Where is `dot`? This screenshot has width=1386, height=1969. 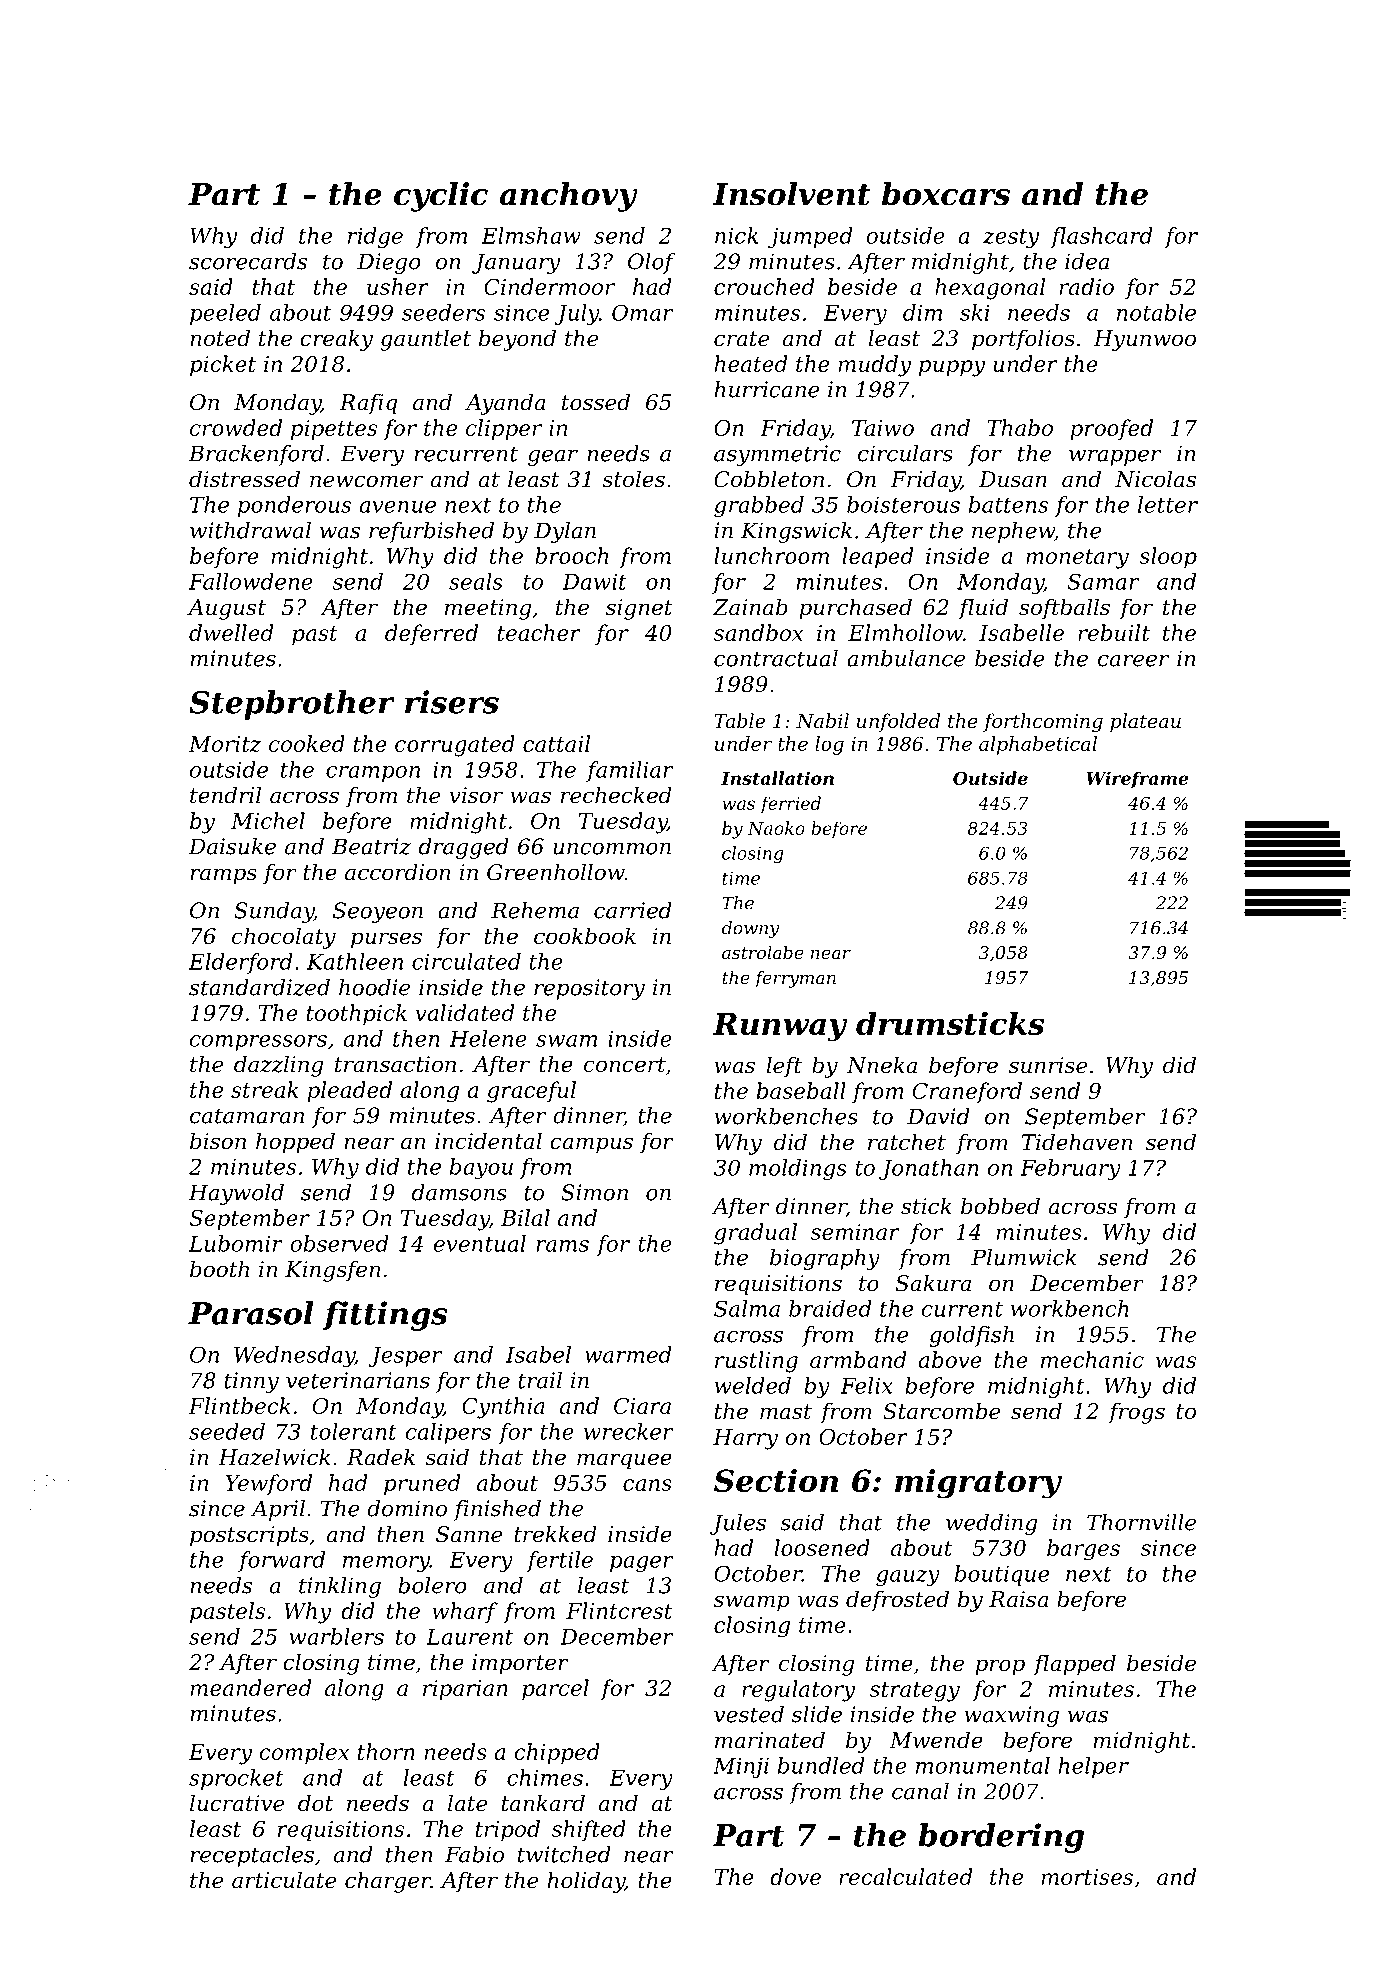 dot is located at coordinates (315, 1803).
